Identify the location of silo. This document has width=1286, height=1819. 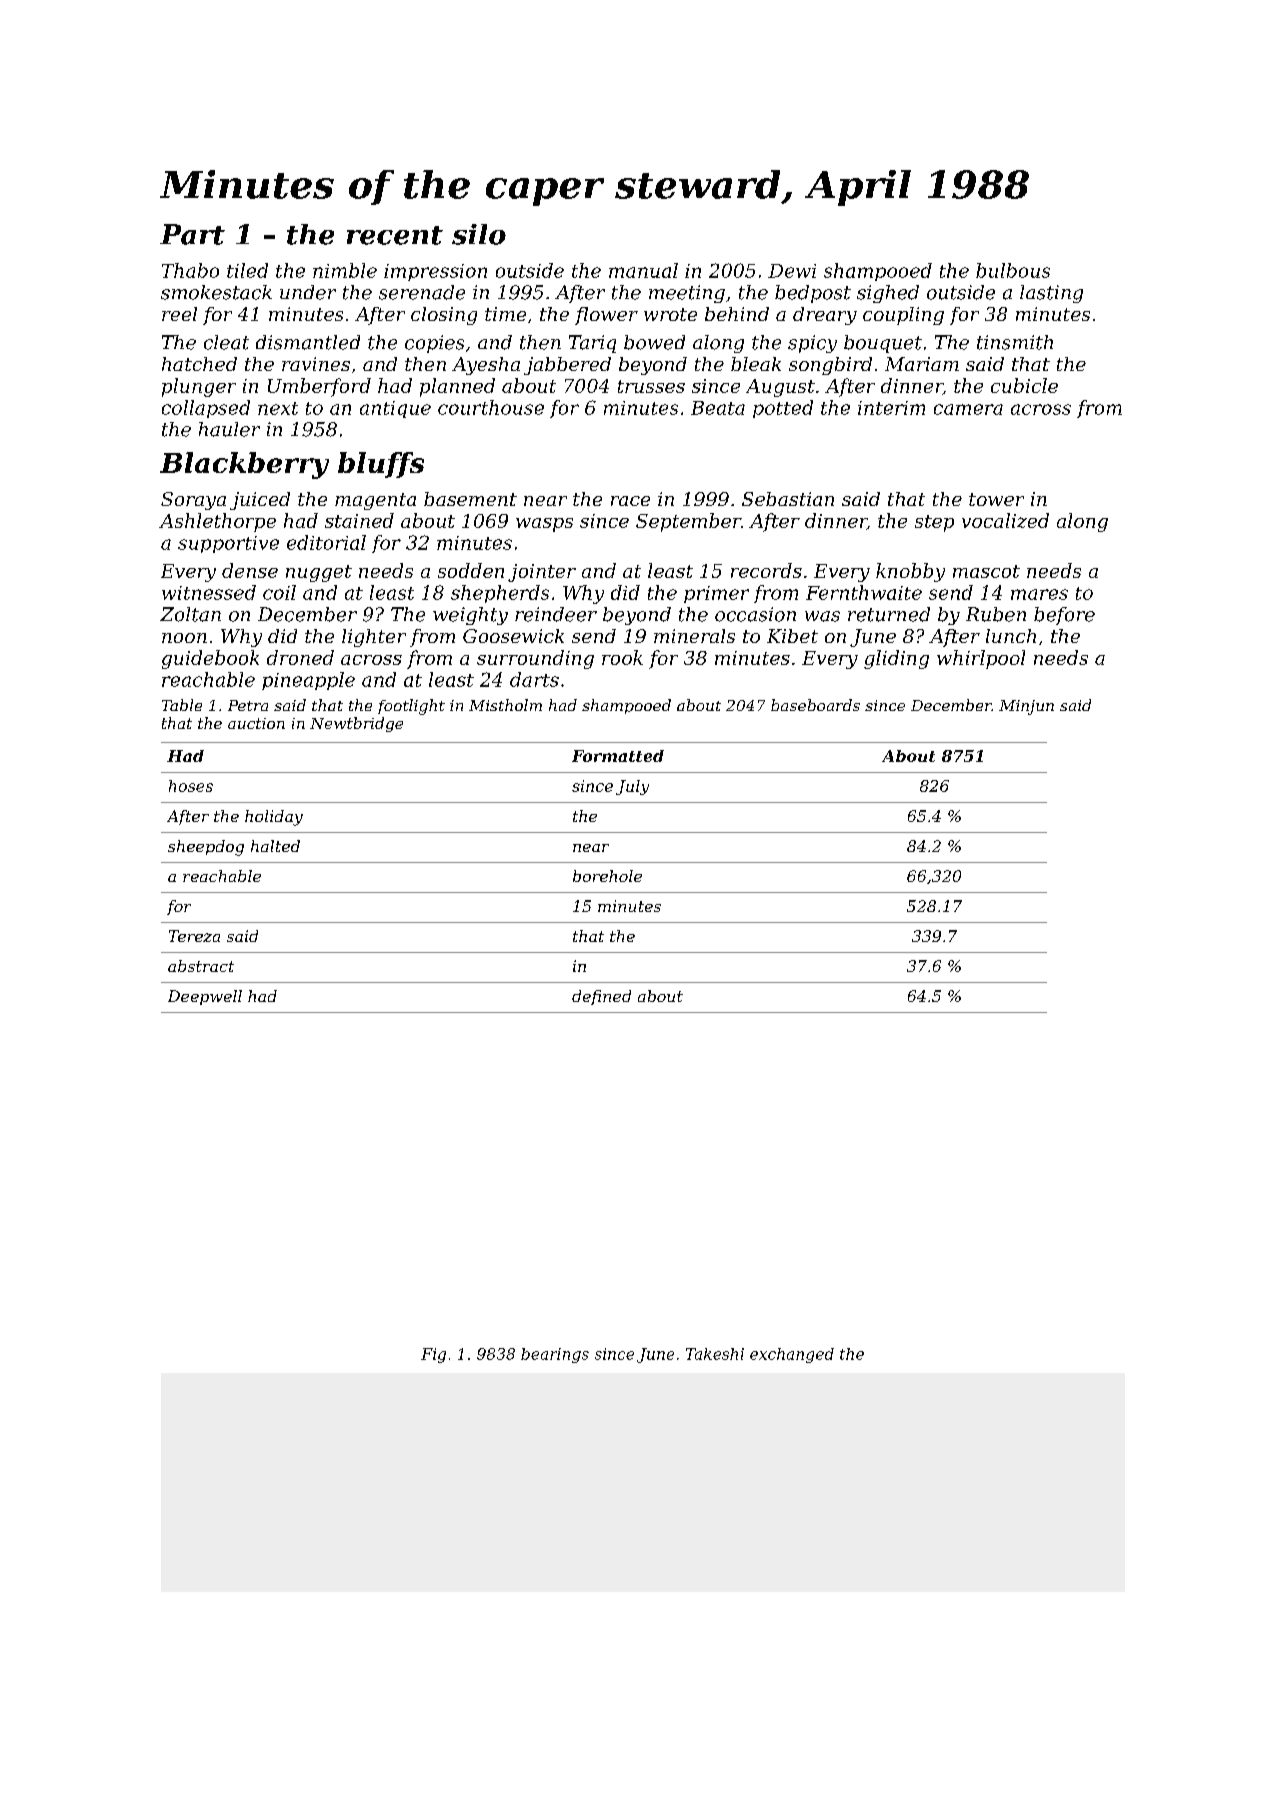
(479, 234).
